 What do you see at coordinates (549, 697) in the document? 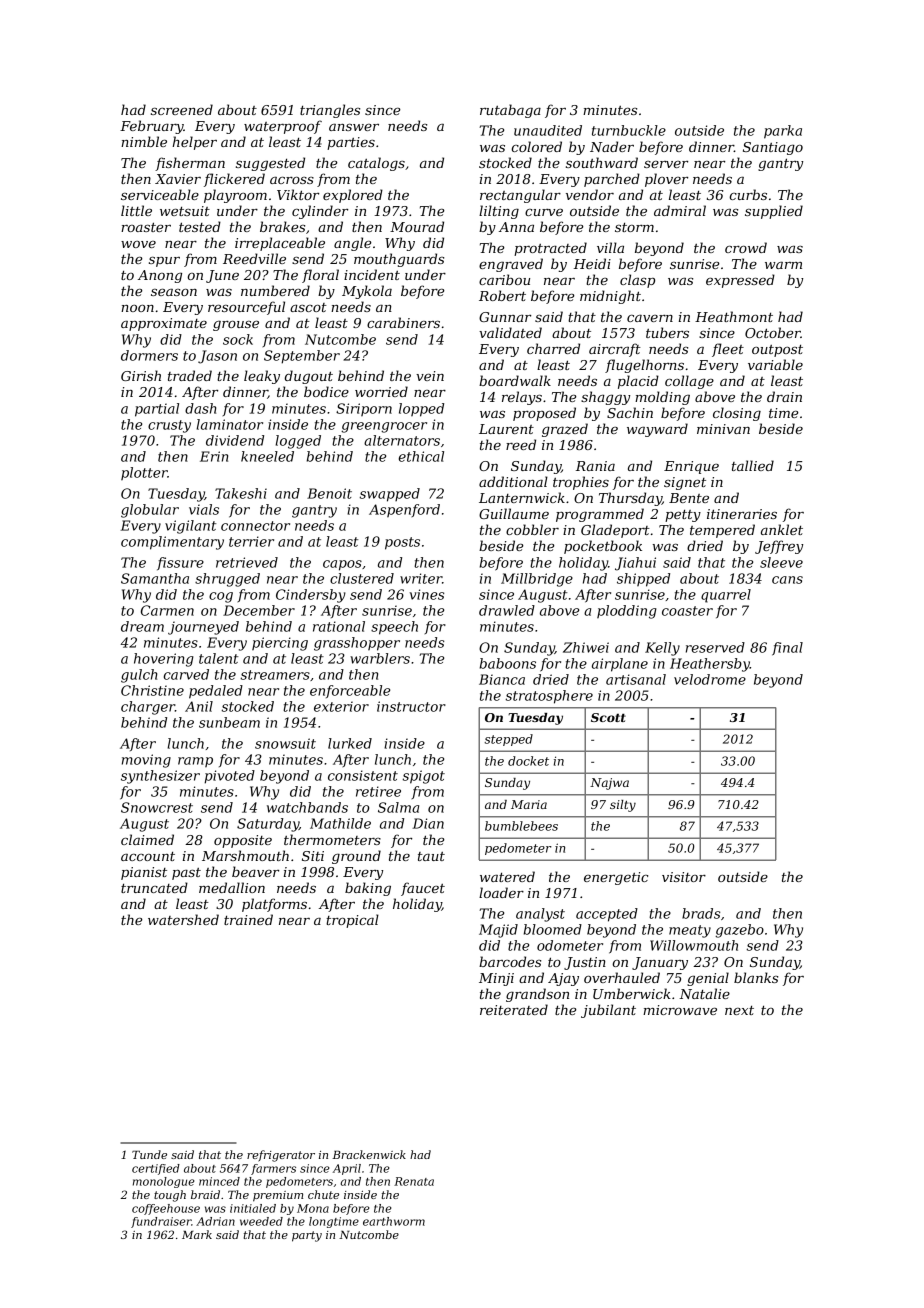
I see `stratosphere` at bounding box center [549, 697].
